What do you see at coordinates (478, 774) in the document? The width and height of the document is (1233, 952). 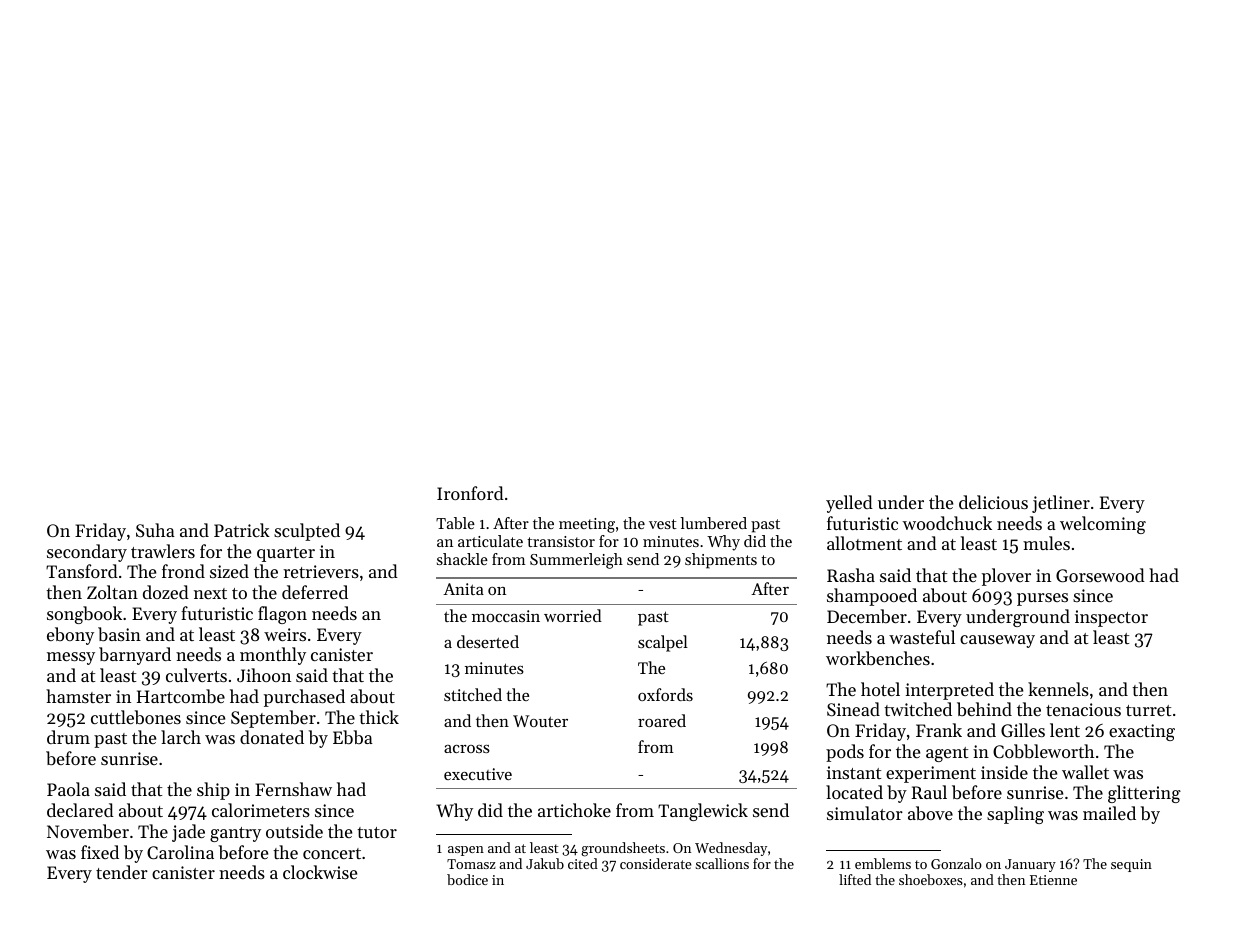 I see `executive` at bounding box center [478, 774].
